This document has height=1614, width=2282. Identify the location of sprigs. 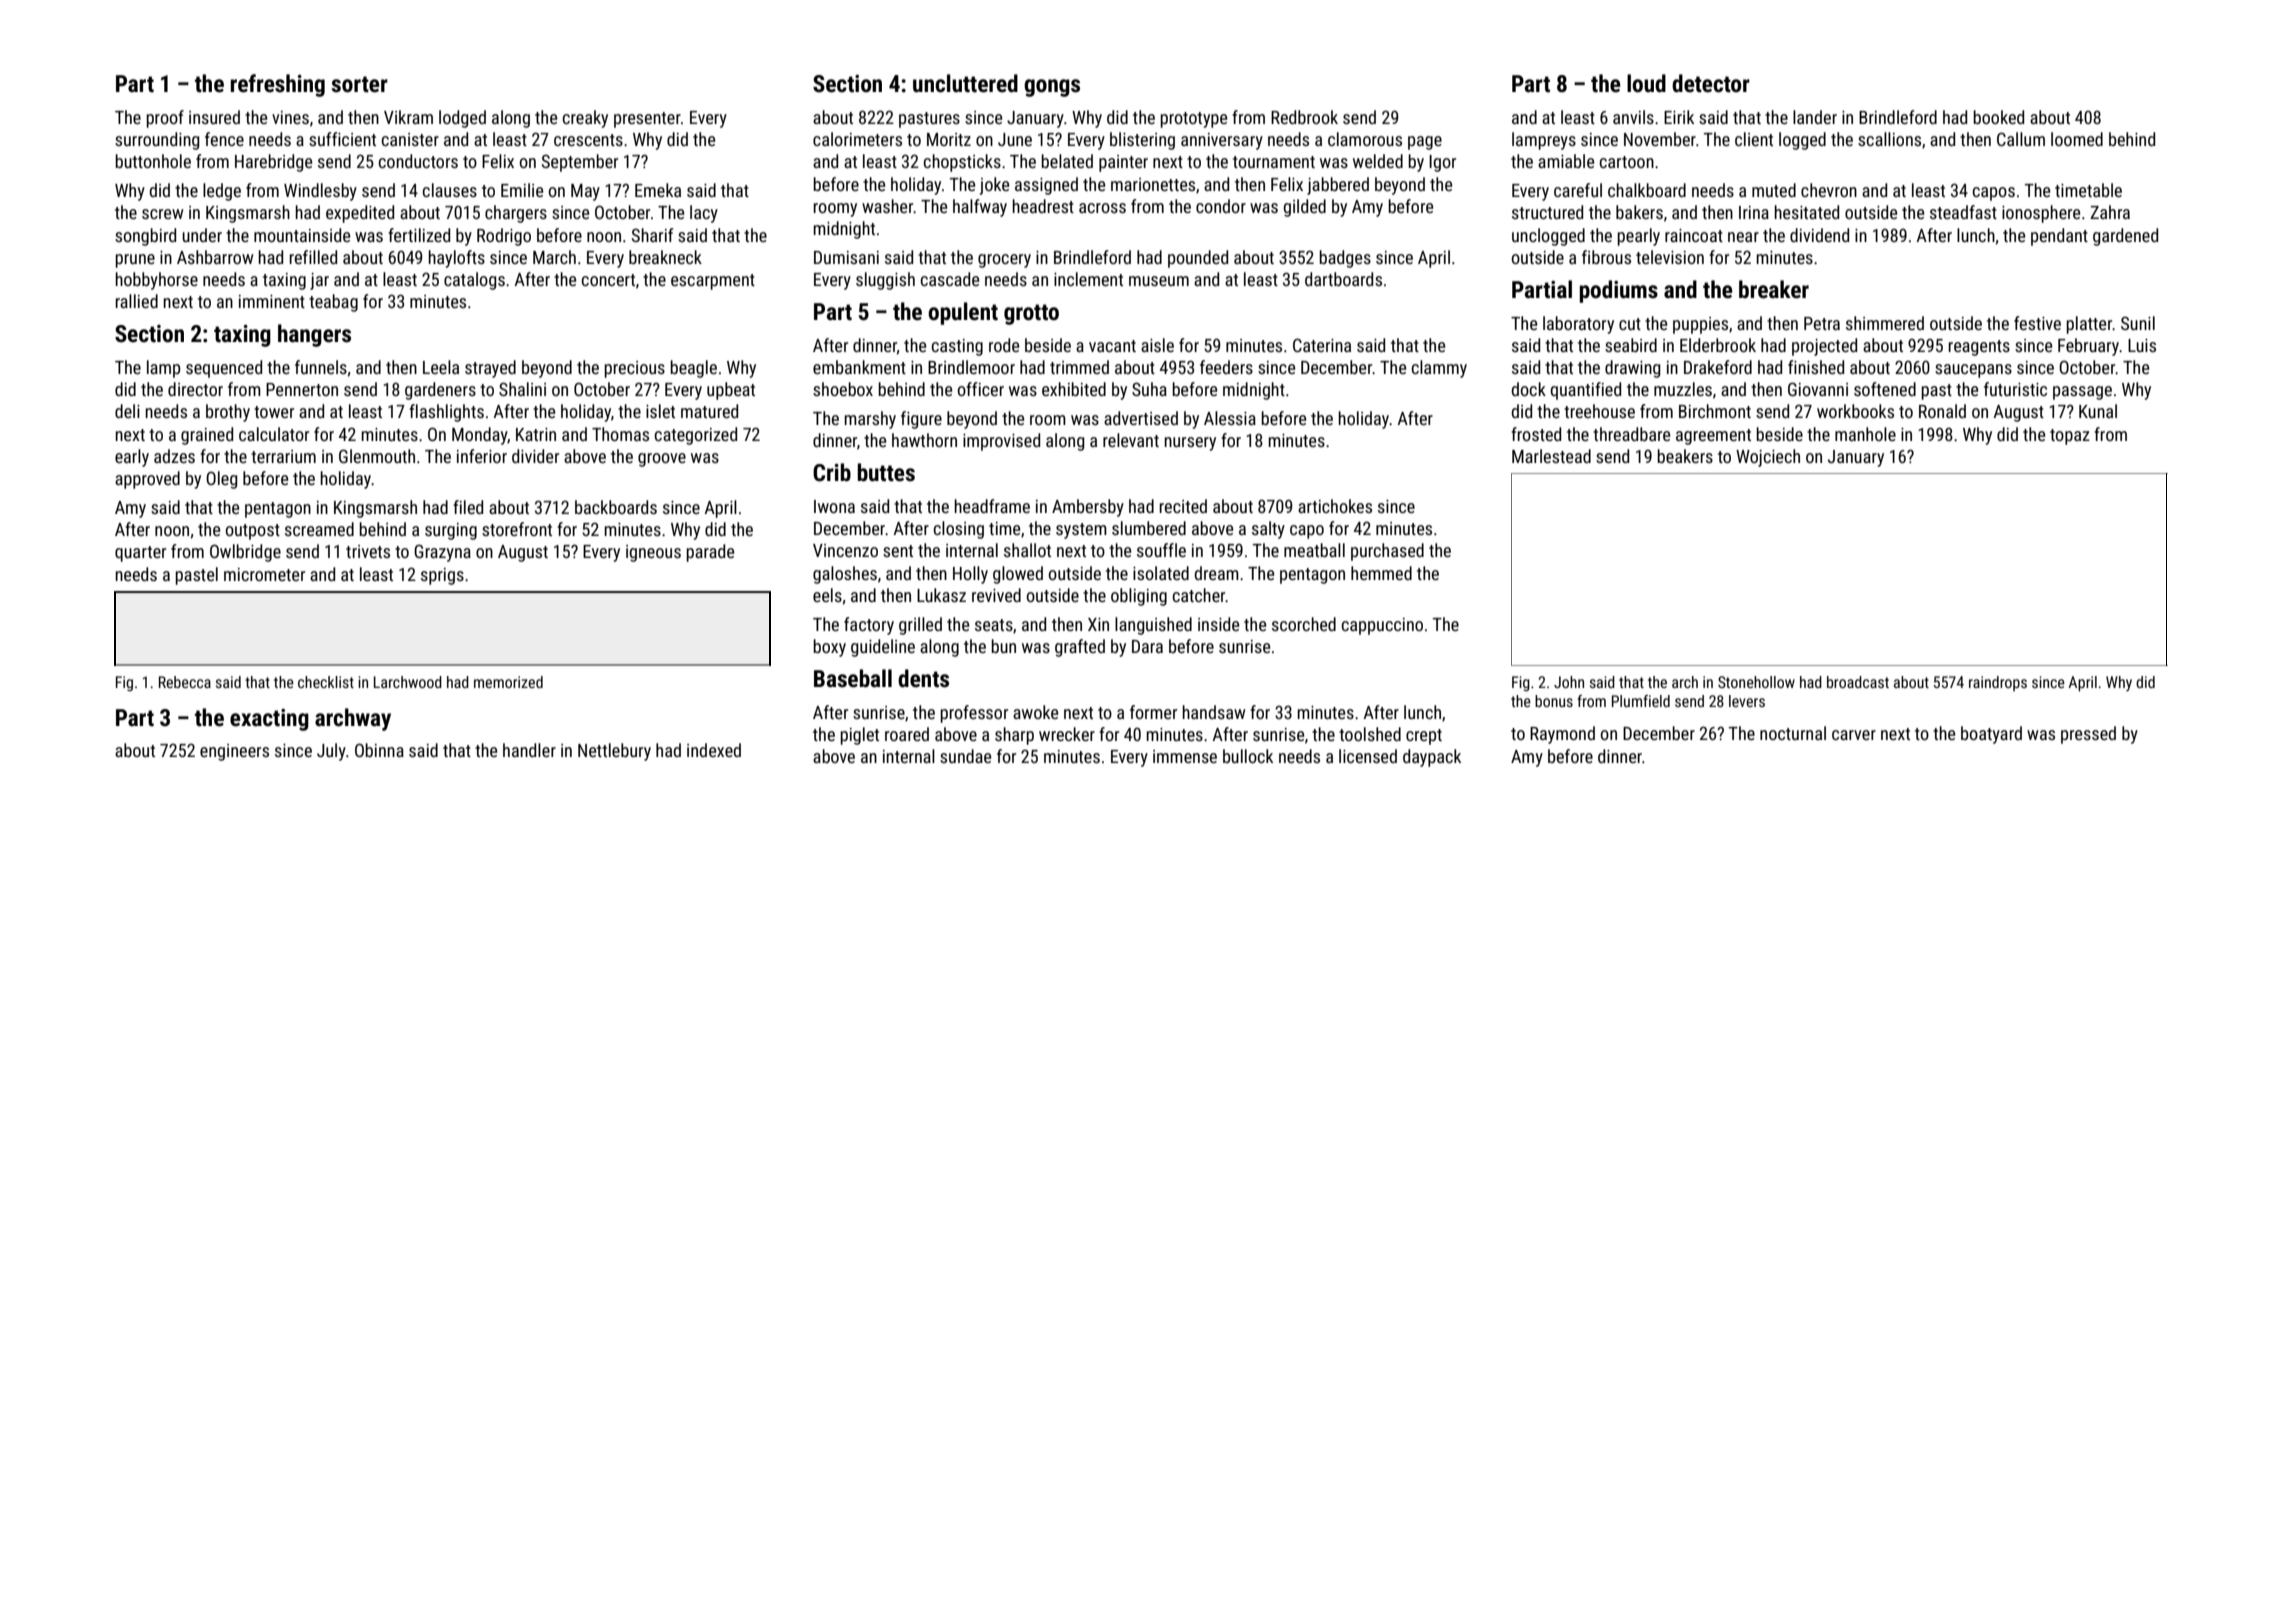
(442, 576).
